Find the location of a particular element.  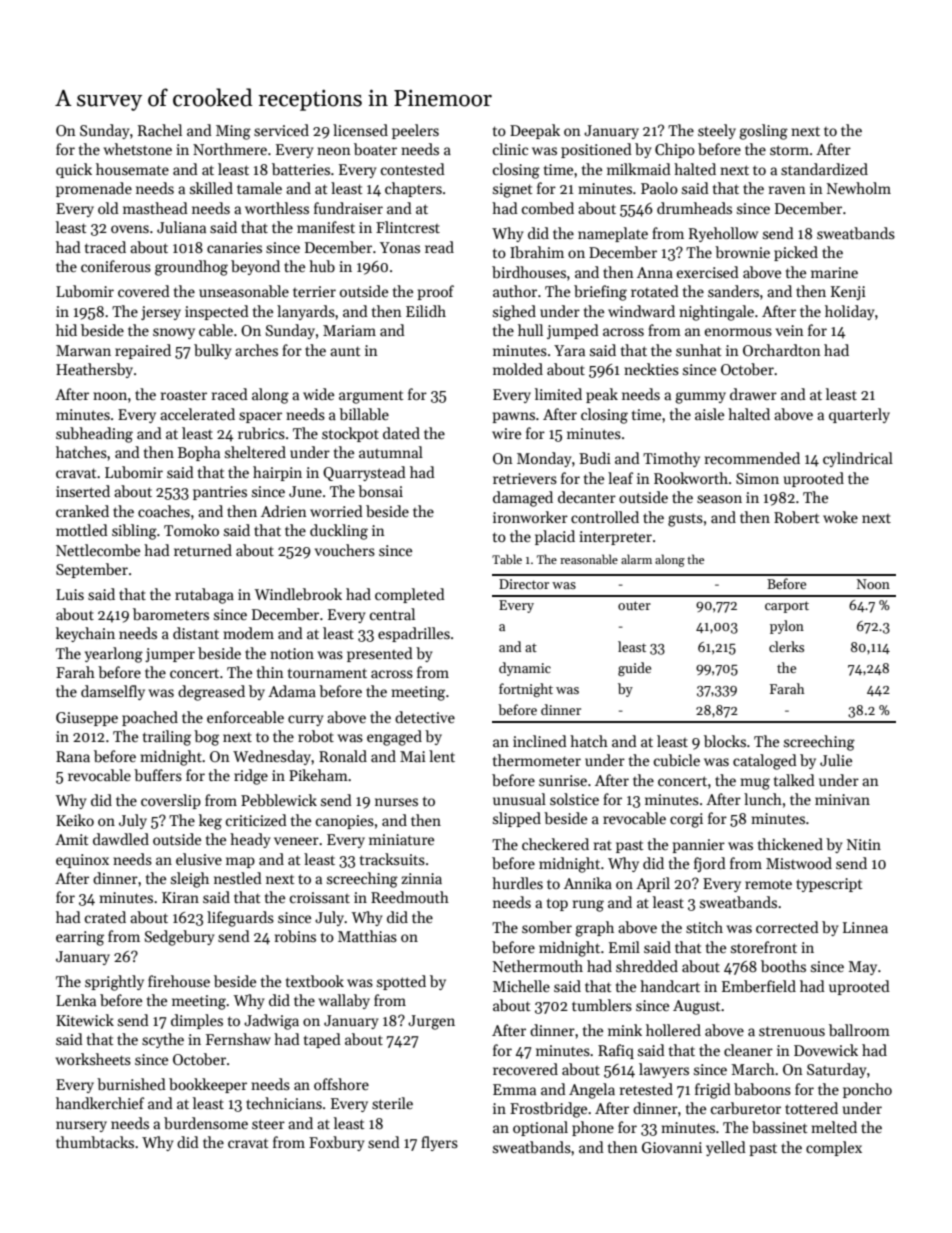

standardized is located at coordinates (824, 169).
